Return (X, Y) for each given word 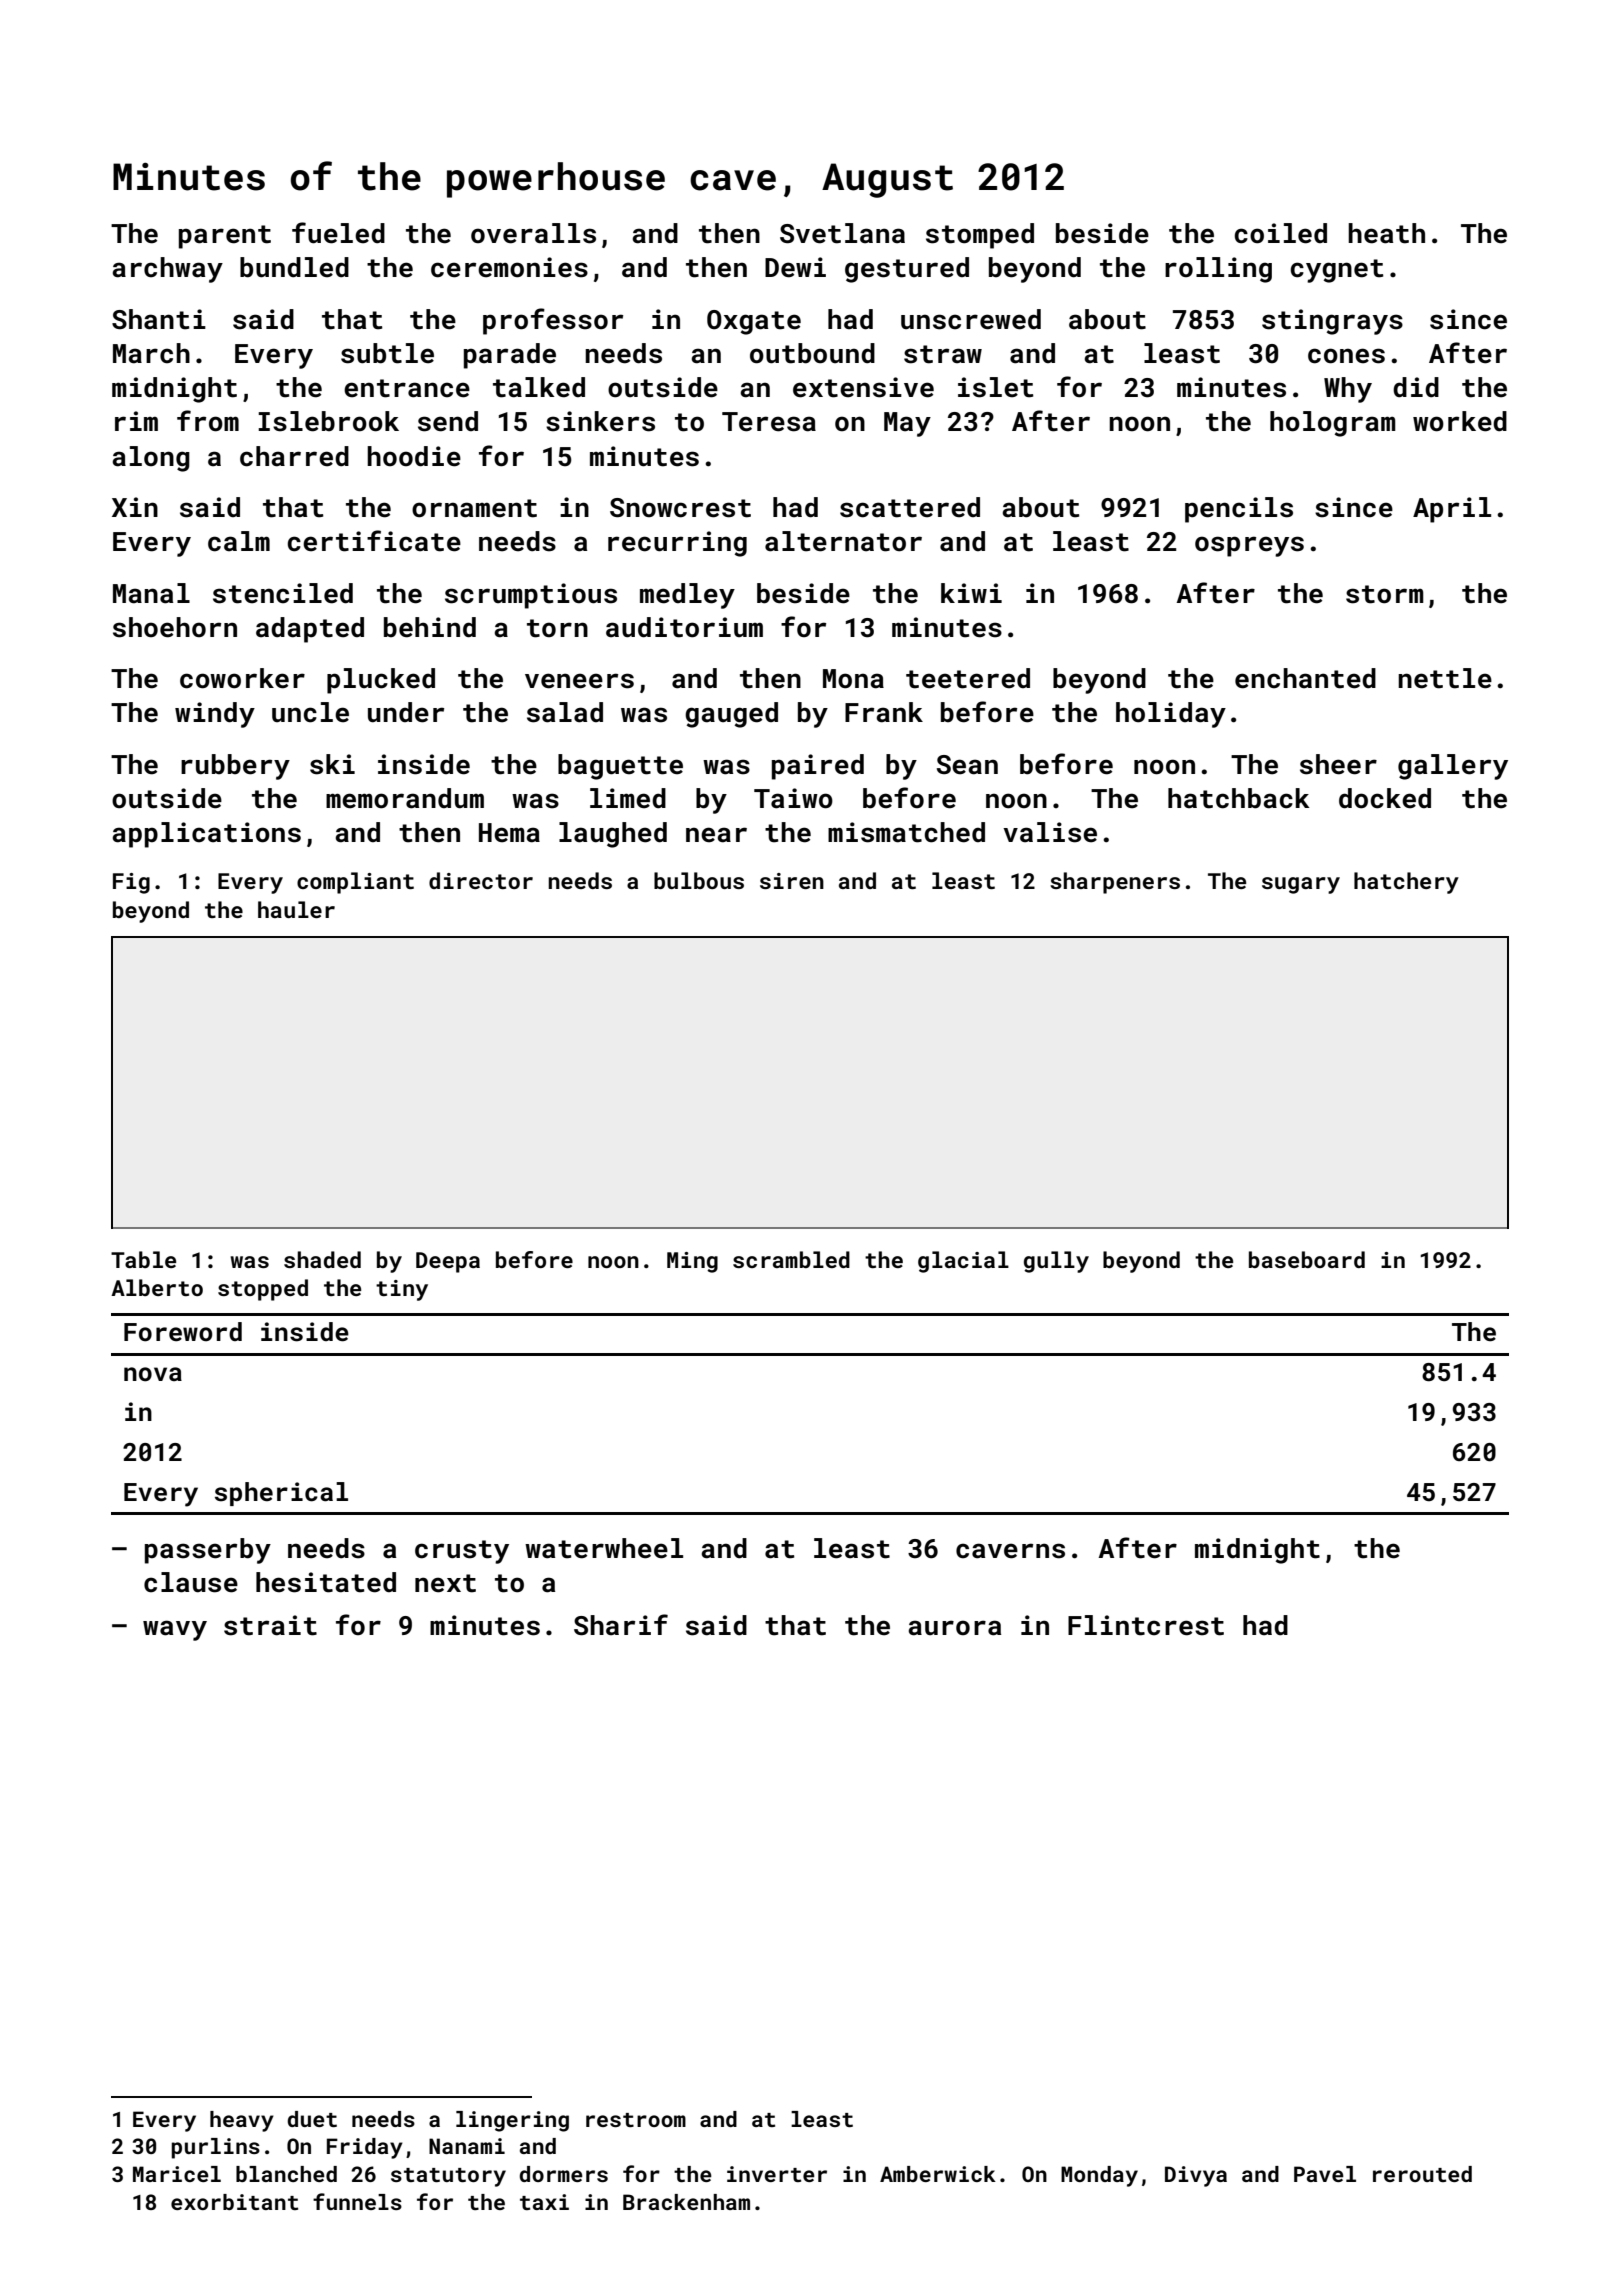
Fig (131, 883)
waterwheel (604, 1548)
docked (1385, 798)
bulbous (699, 880)
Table (143, 1259)
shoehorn (175, 627)
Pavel (1325, 2174)
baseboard (1307, 1259)
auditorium (684, 627)
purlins (215, 2148)
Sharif (621, 1625)
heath (1386, 233)
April (1452, 510)
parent (225, 237)
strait (270, 1625)
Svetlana (842, 233)
